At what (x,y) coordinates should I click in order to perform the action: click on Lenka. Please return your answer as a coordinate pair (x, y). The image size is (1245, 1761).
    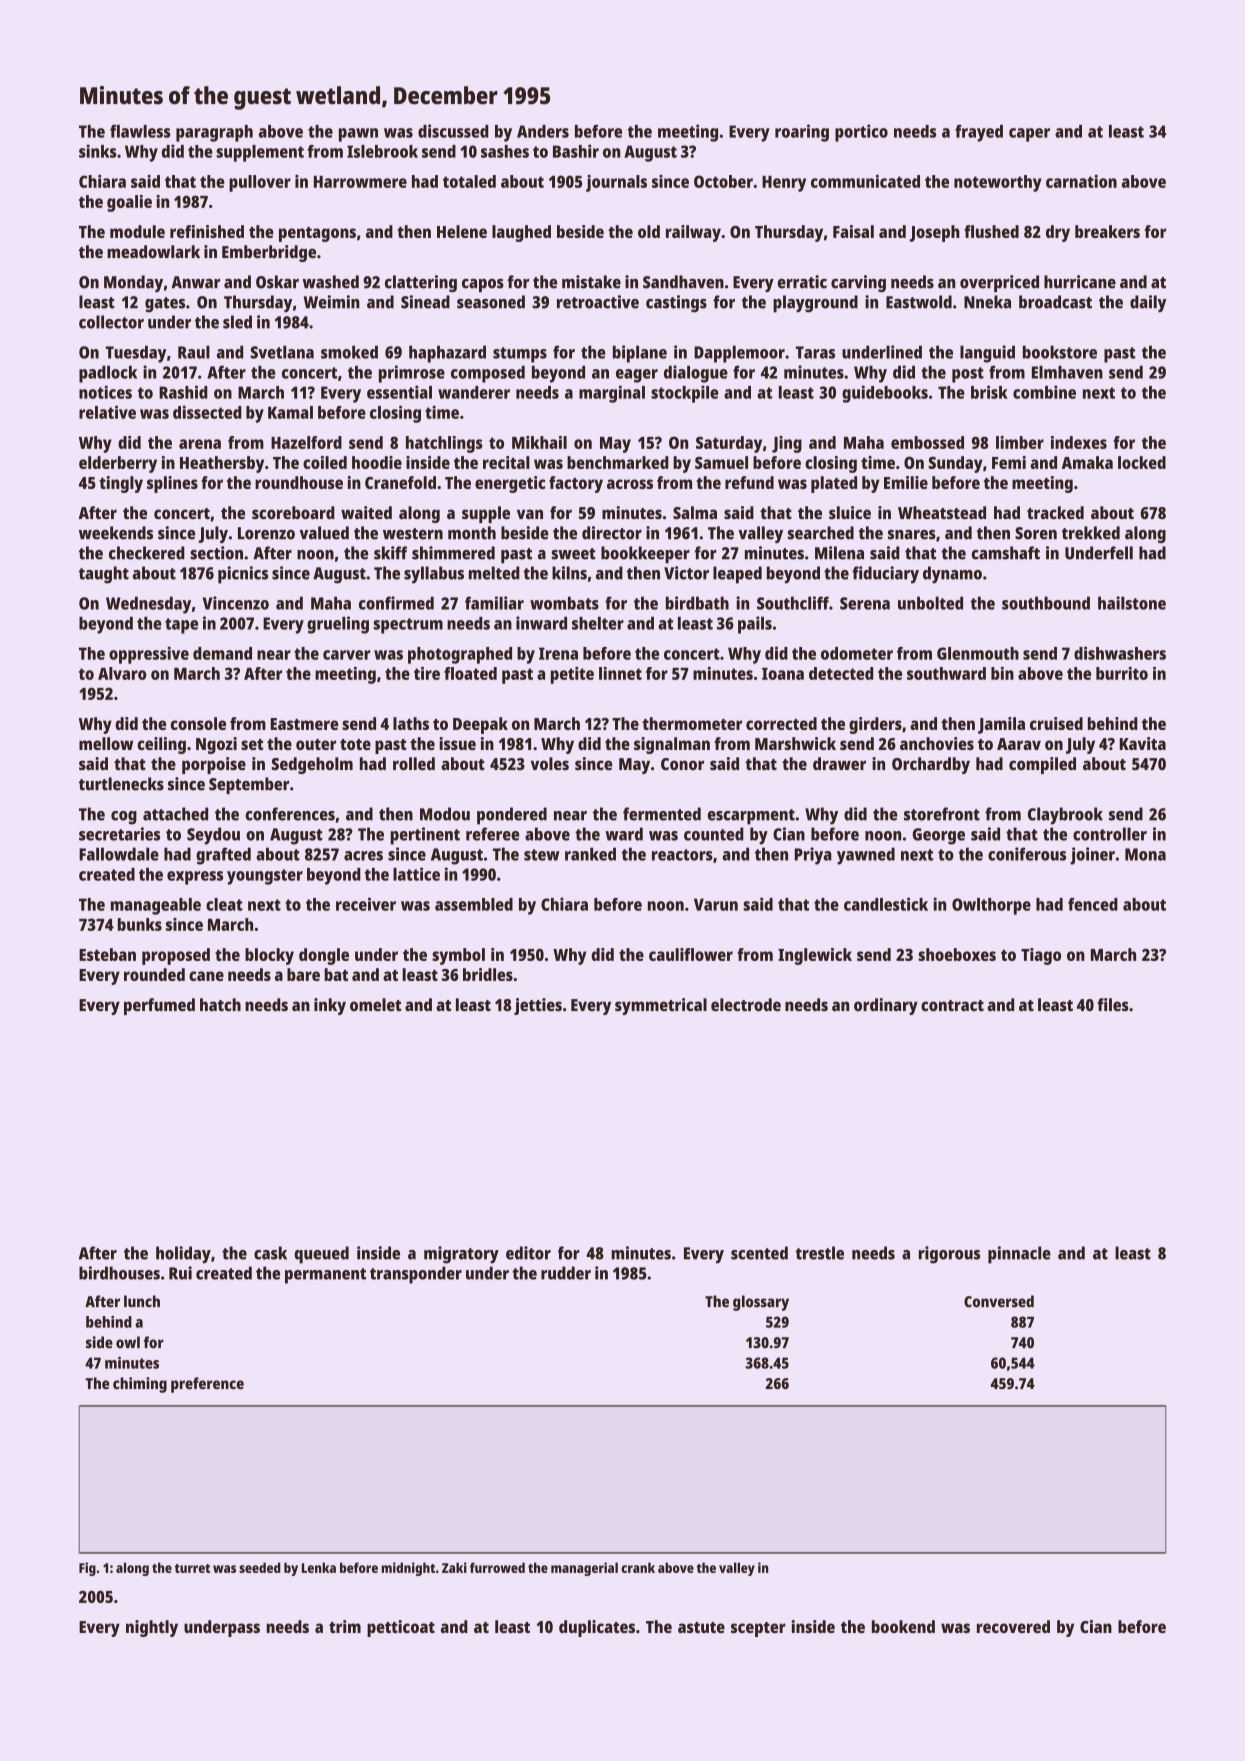
    Looking at the image, I should click on (319, 1567).
